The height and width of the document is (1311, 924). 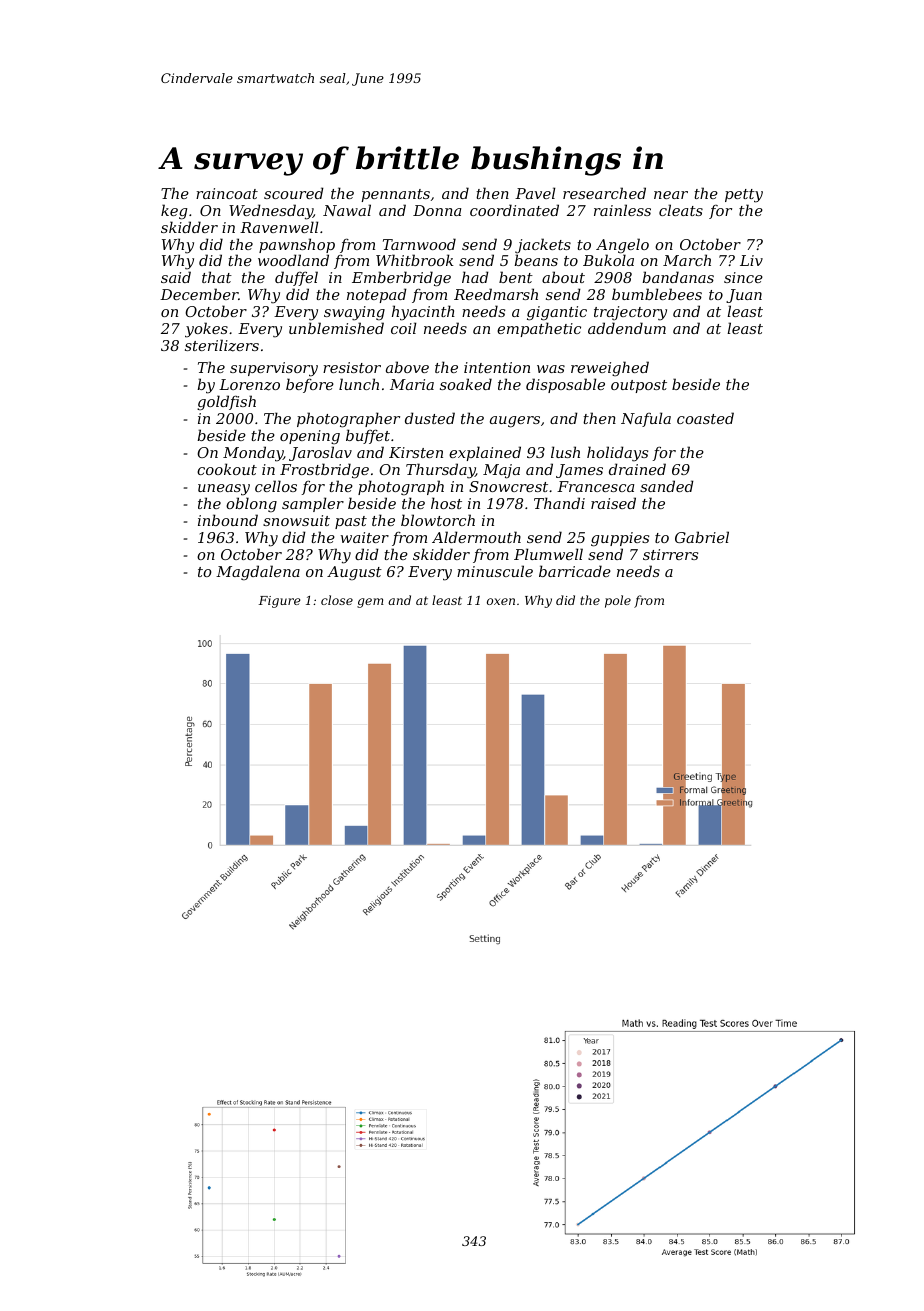 What do you see at coordinates (370, 603) in the document?
I see `gem` at bounding box center [370, 603].
